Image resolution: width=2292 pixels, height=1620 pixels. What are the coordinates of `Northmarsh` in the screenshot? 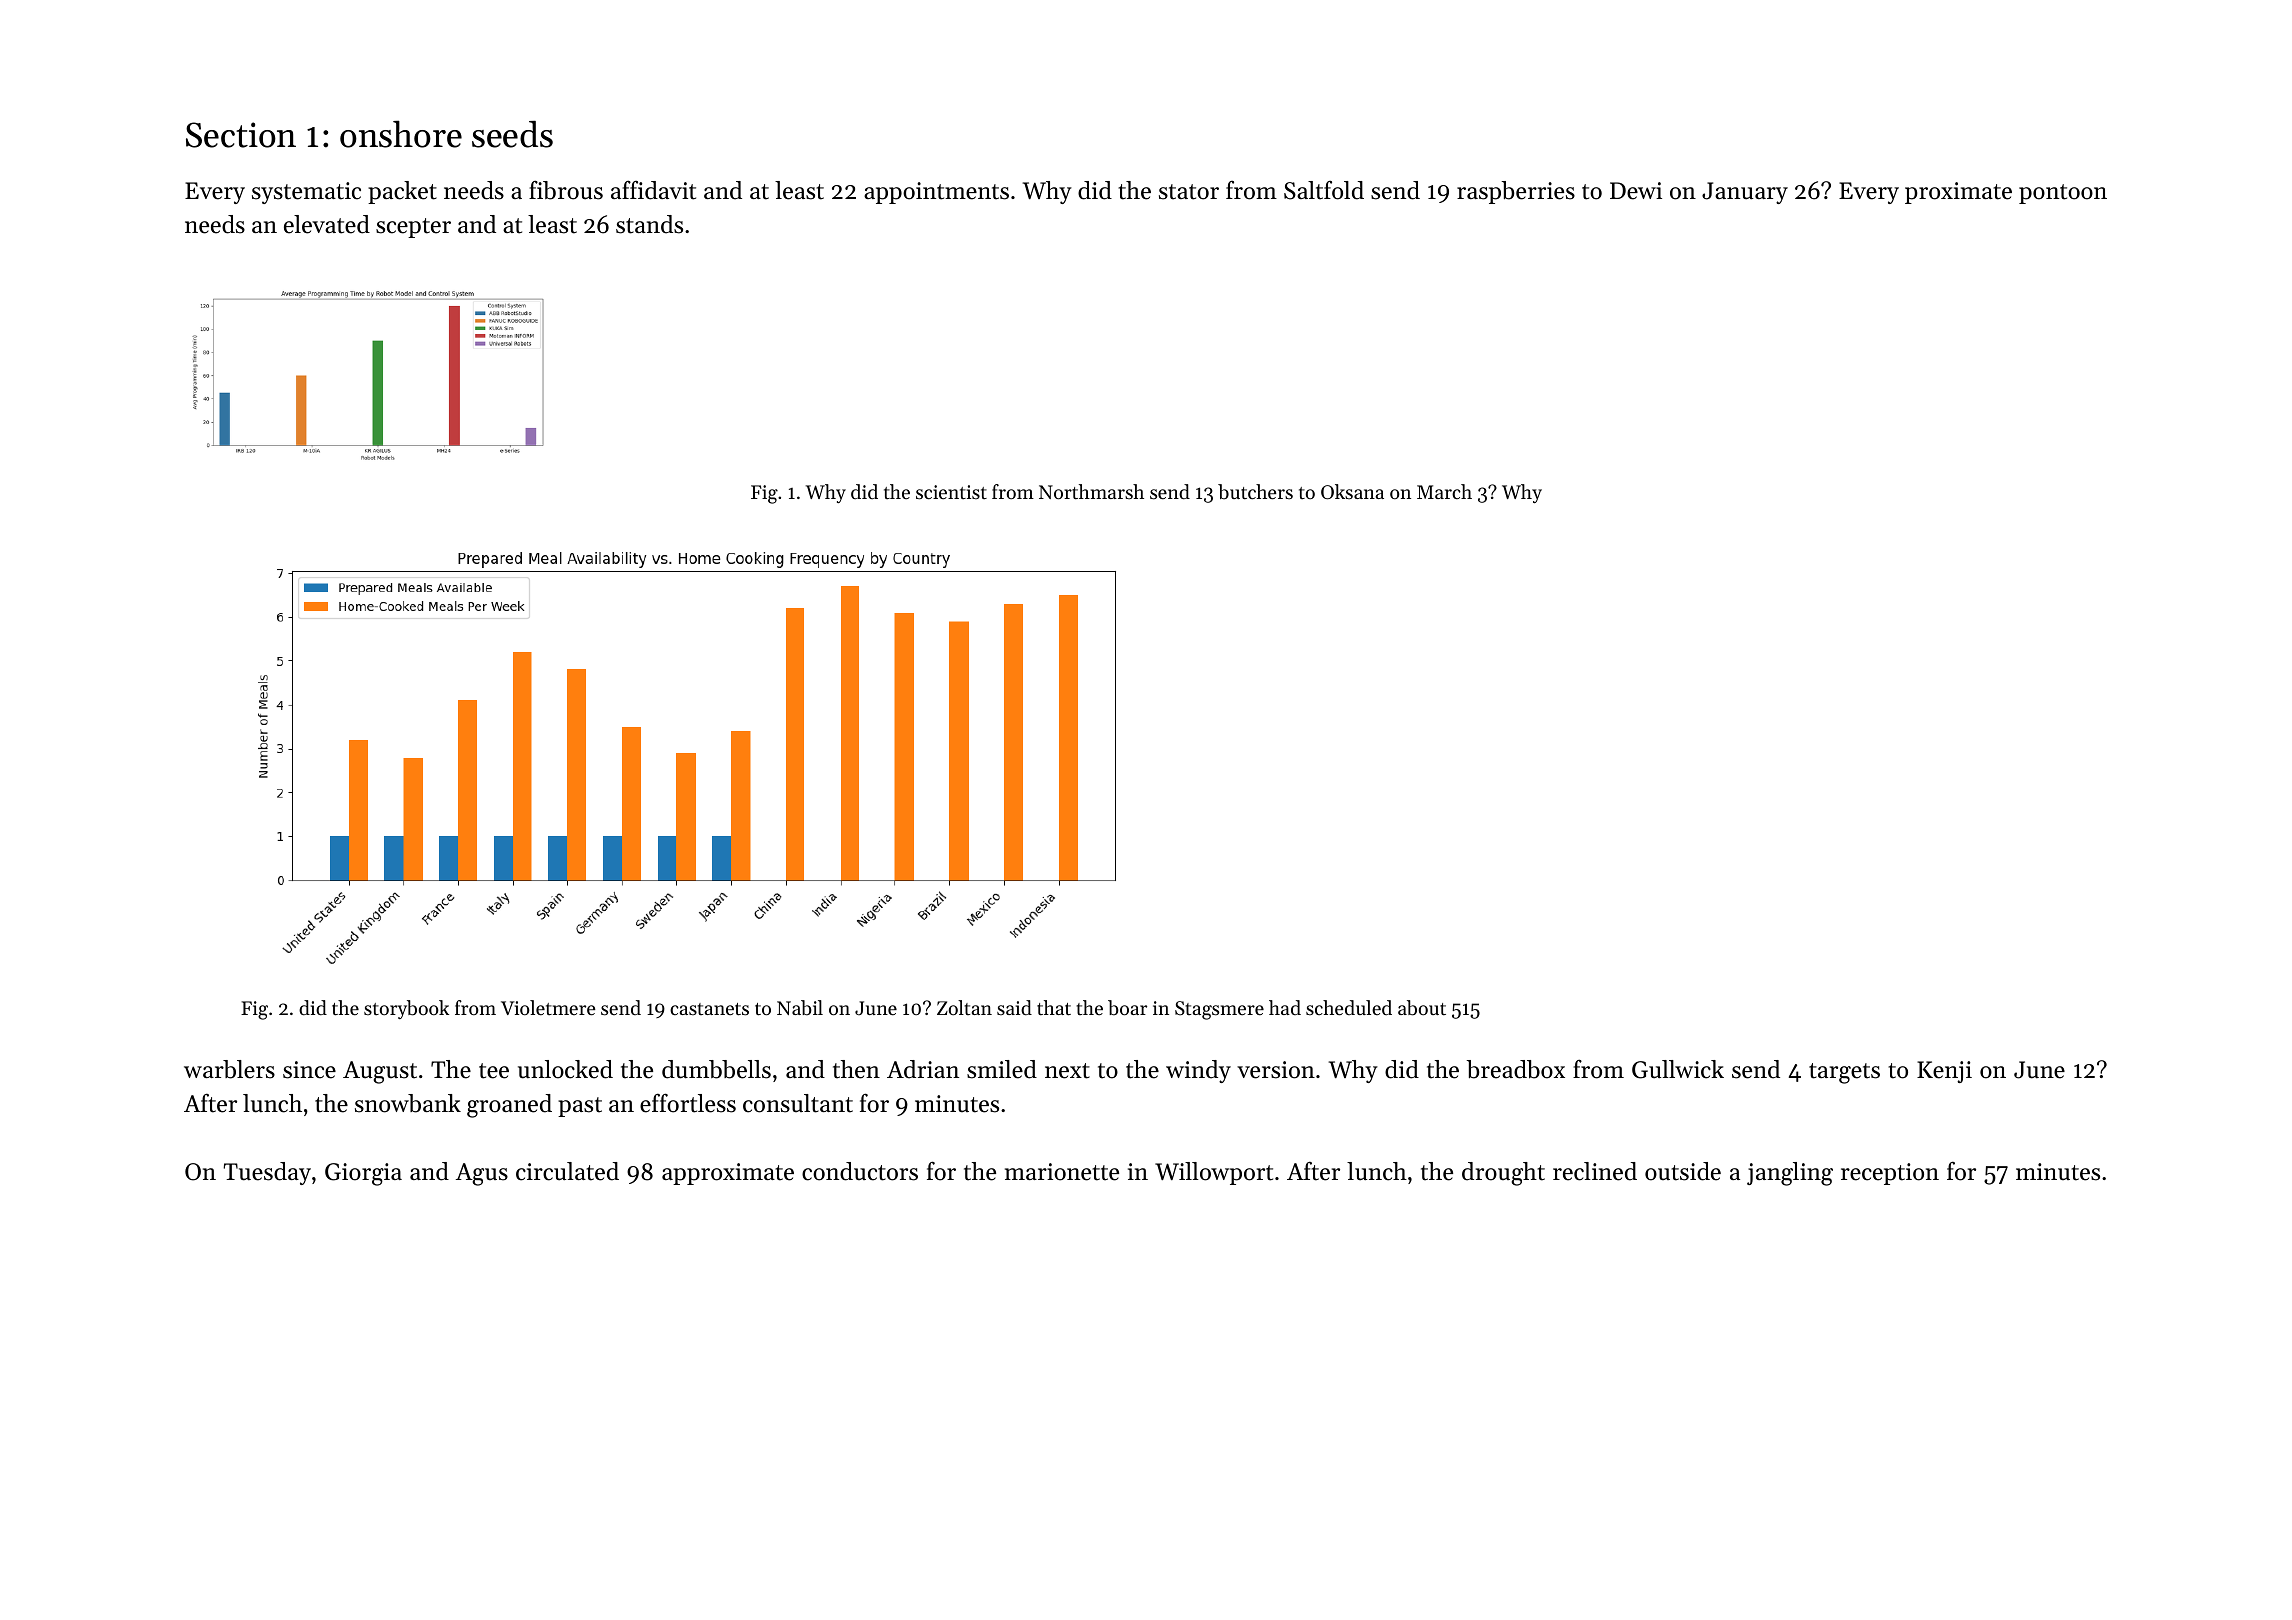 It's located at (1091, 492).
